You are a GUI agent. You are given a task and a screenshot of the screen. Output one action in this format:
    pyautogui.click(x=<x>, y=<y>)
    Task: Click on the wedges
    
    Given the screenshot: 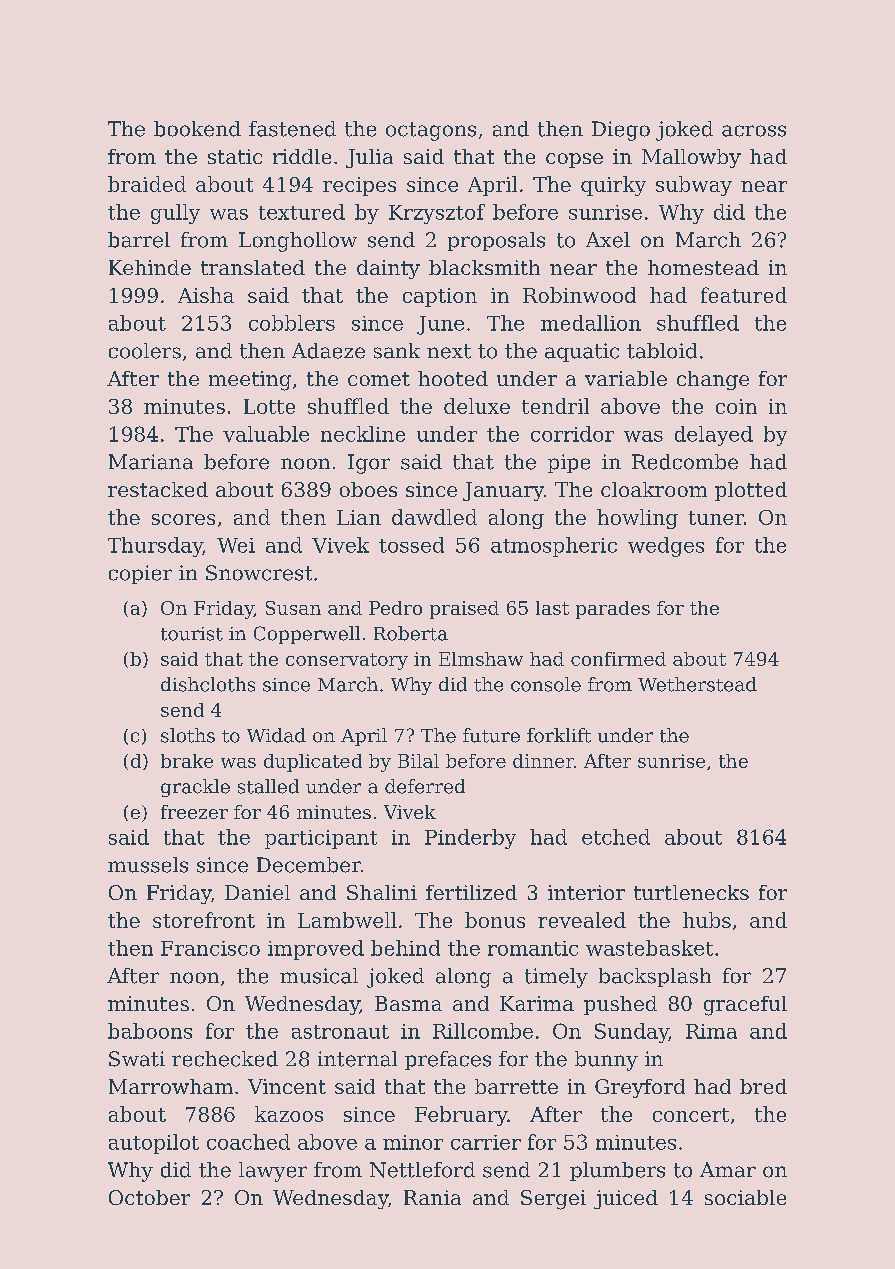 What is the action you would take?
    pyautogui.click(x=666, y=547)
